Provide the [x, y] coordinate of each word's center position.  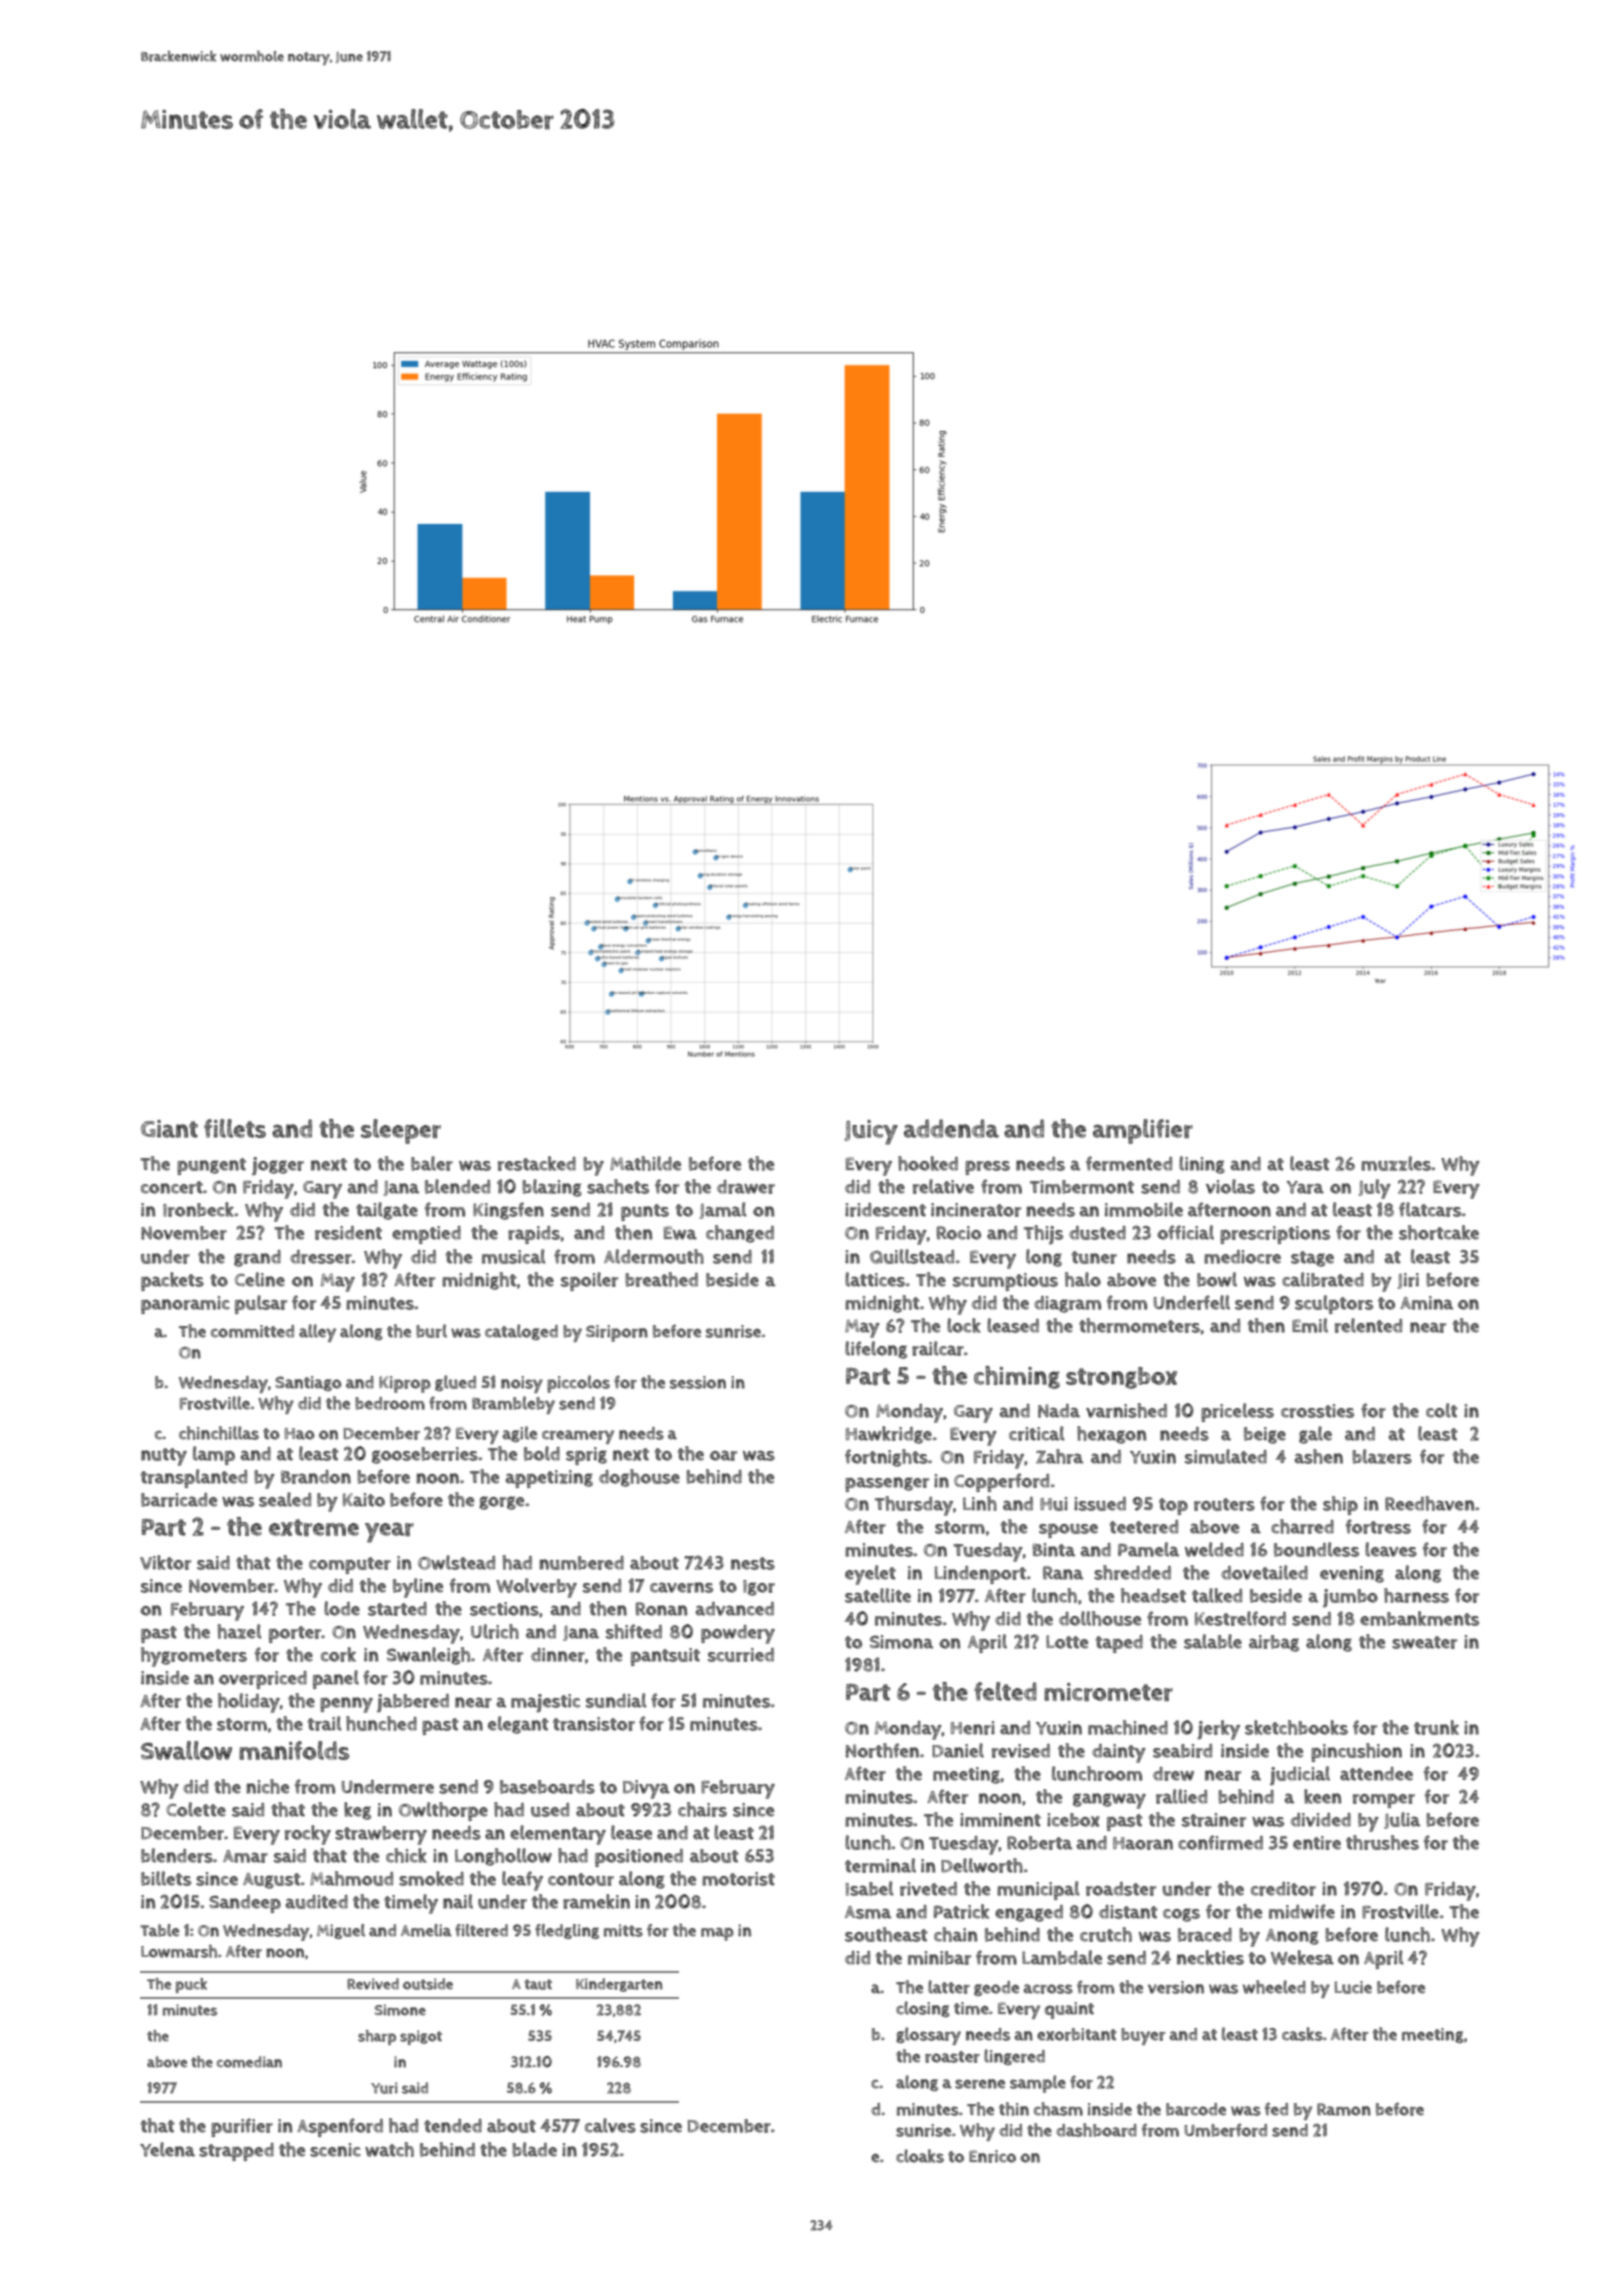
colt [1441, 1410]
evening [1352, 1574]
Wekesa [1302, 1957]
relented [1368, 1325]
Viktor [165, 1562]
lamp [214, 1455]
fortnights [886, 1458]
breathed [661, 1279]
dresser [321, 1257]
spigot [421, 2037]
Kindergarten [619, 1985]
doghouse [639, 1478]
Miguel [341, 1931]
